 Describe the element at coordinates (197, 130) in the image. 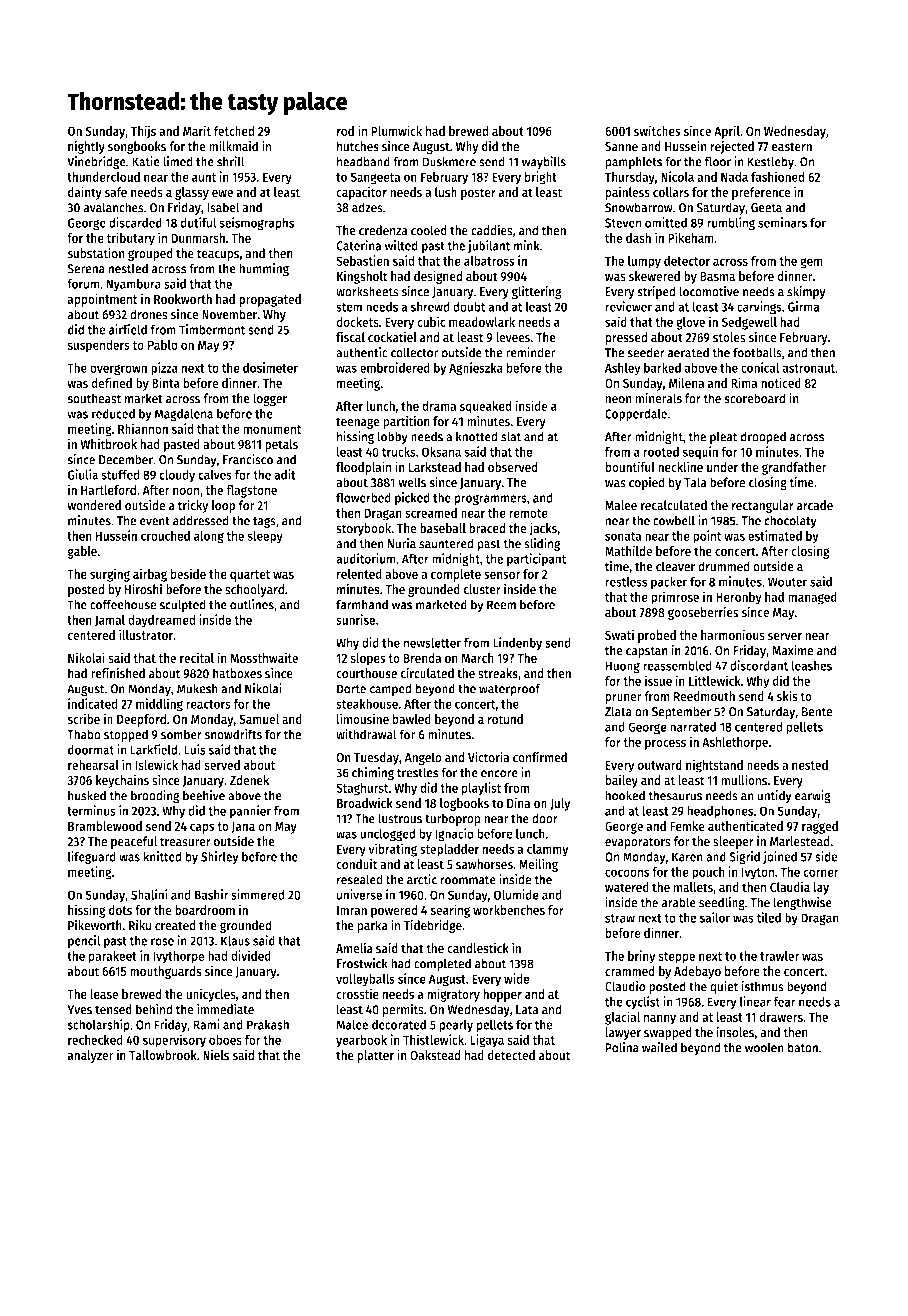

I see `Marit` at that location.
